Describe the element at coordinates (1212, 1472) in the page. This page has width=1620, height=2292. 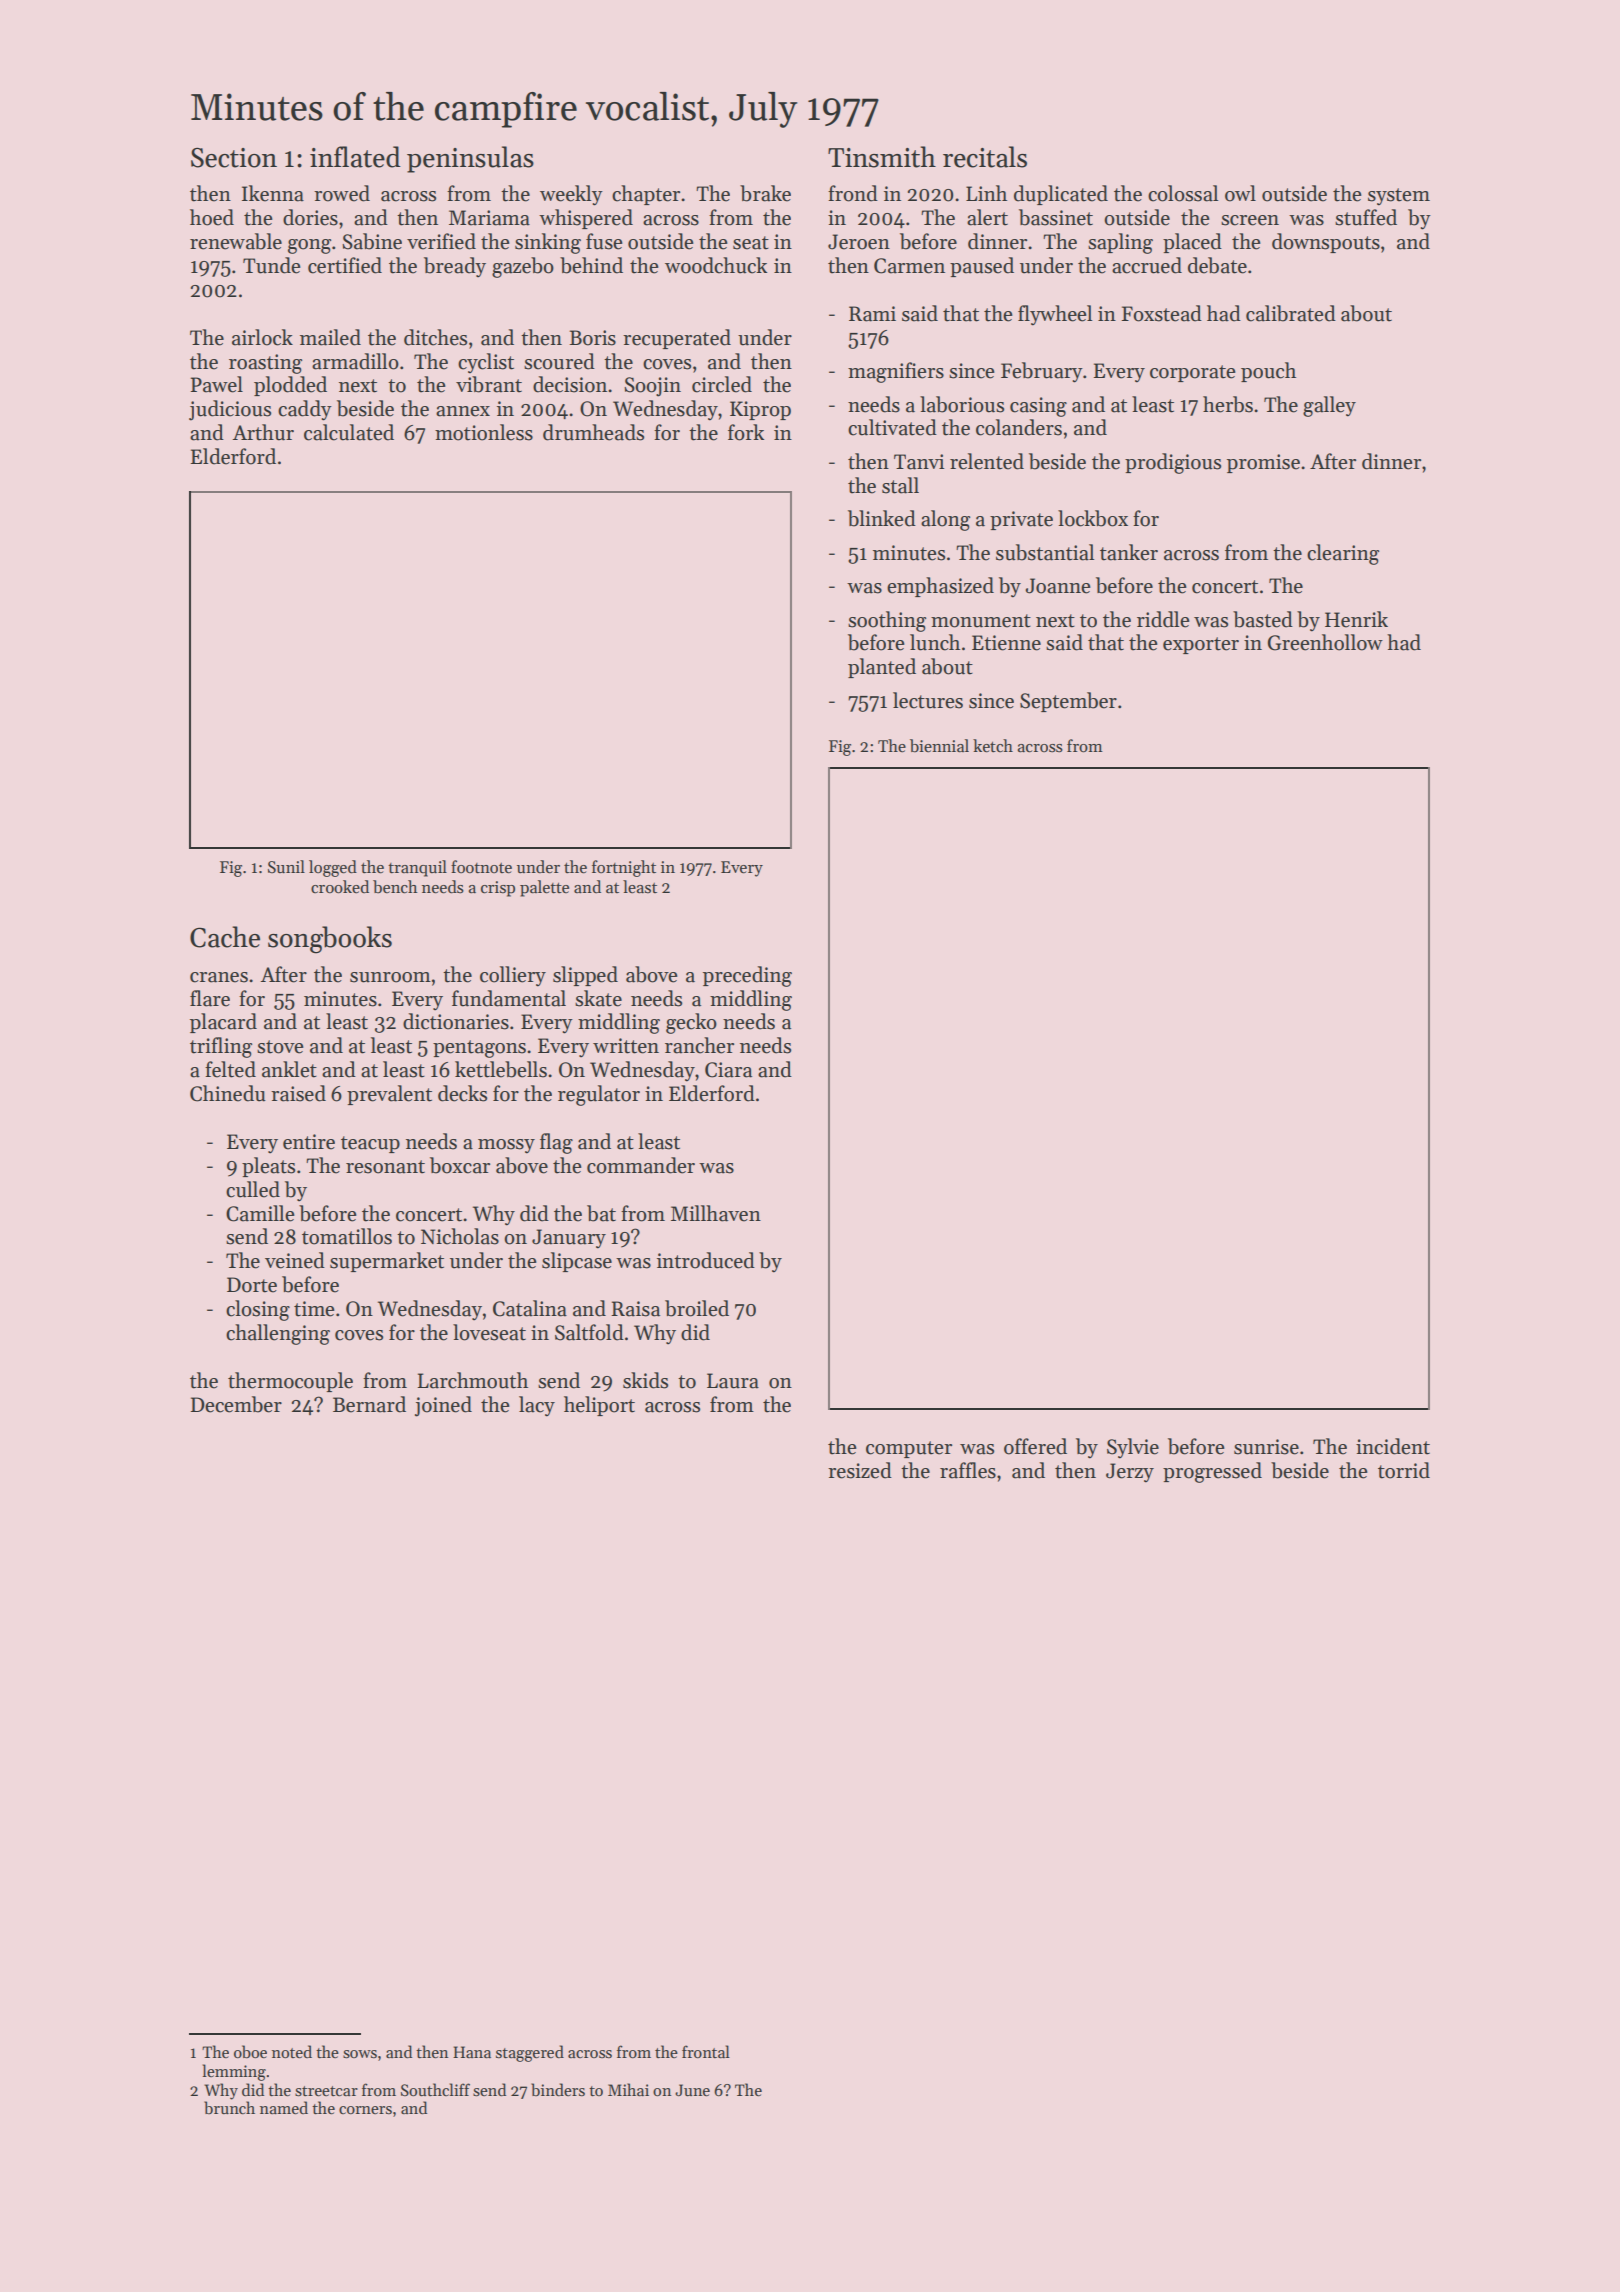
I see `progressed` at that location.
